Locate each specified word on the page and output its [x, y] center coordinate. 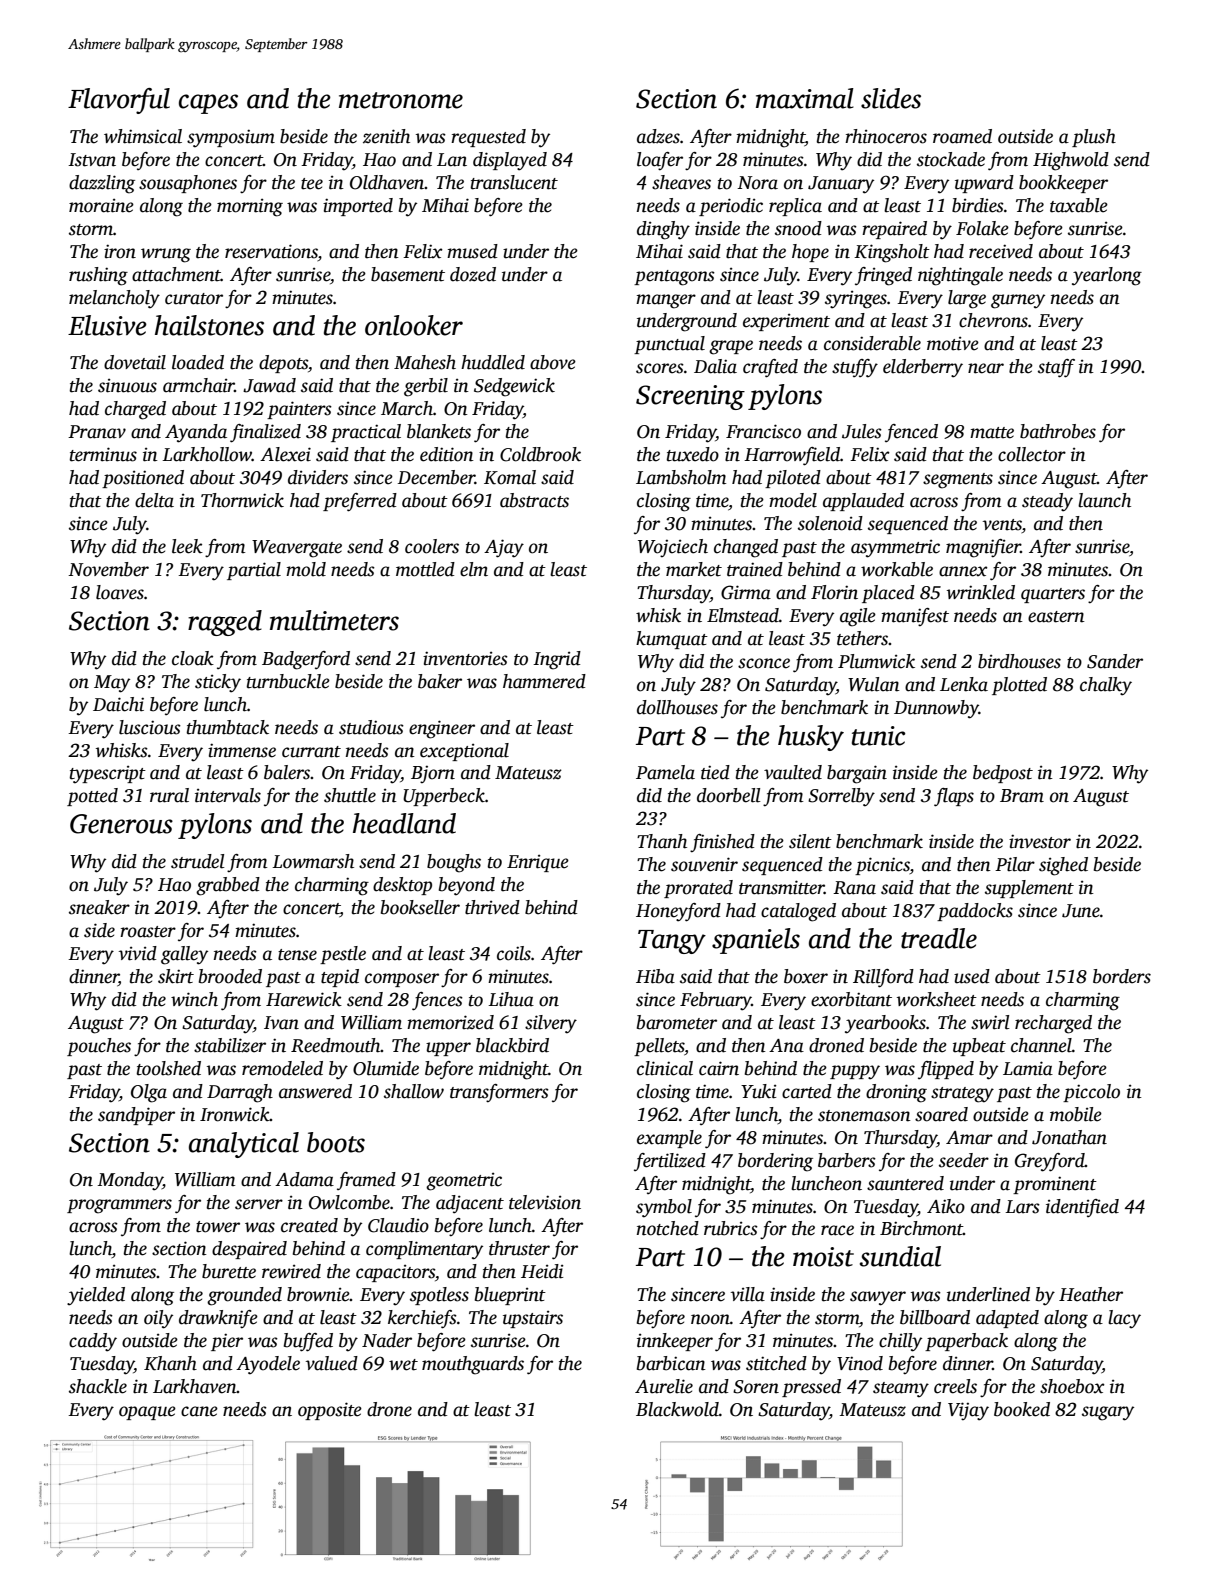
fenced [911, 433]
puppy [855, 1072]
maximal [805, 98]
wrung [166, 255]
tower [218, 1227]
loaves [120, 592]
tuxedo [693, 454]
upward [984, 184]
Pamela [665, 772]
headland [404, 823]
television [545, 1202]
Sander [1115, 661]
